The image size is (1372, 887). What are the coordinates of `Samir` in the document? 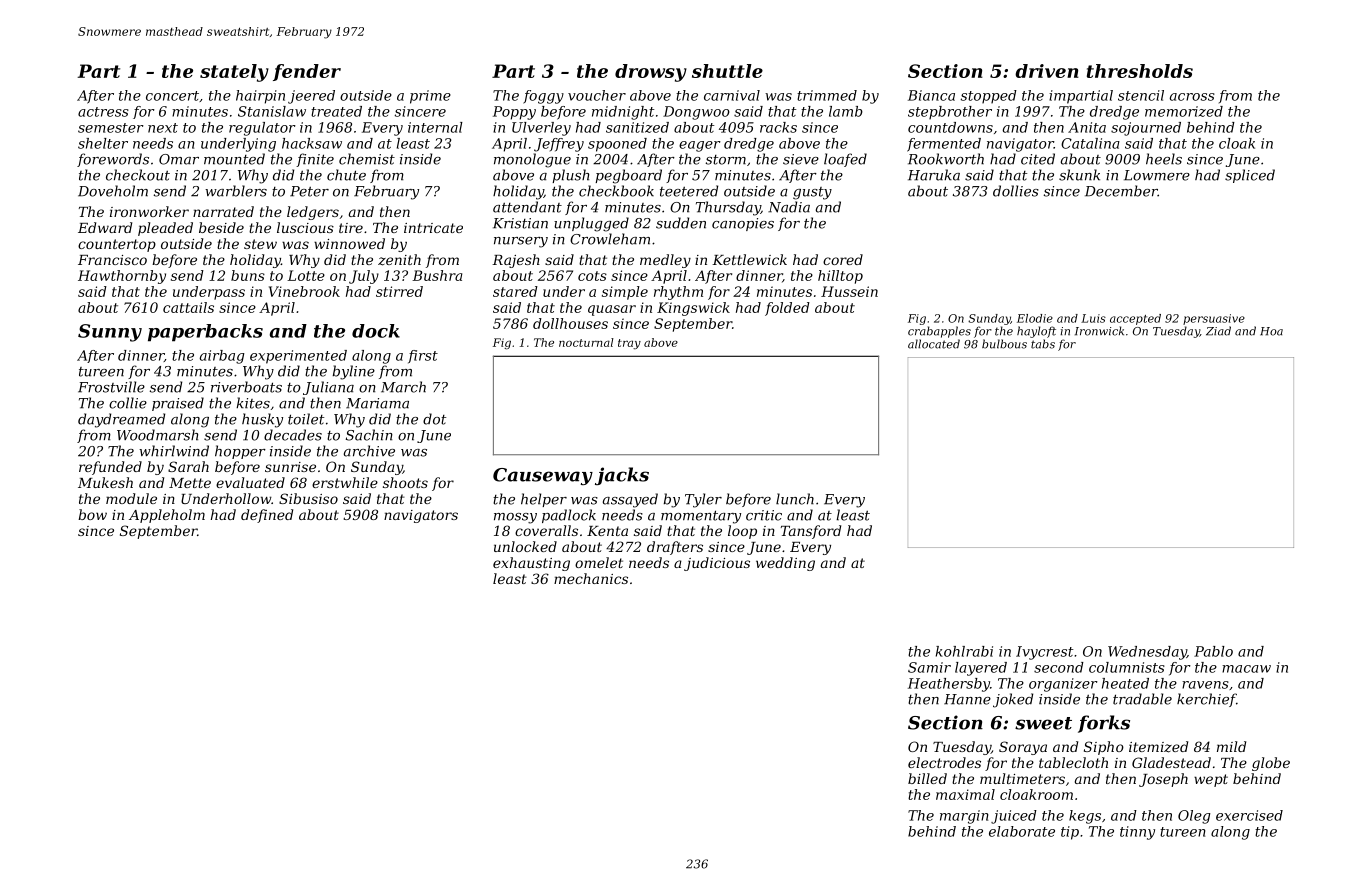 It's located at (929, 667).
